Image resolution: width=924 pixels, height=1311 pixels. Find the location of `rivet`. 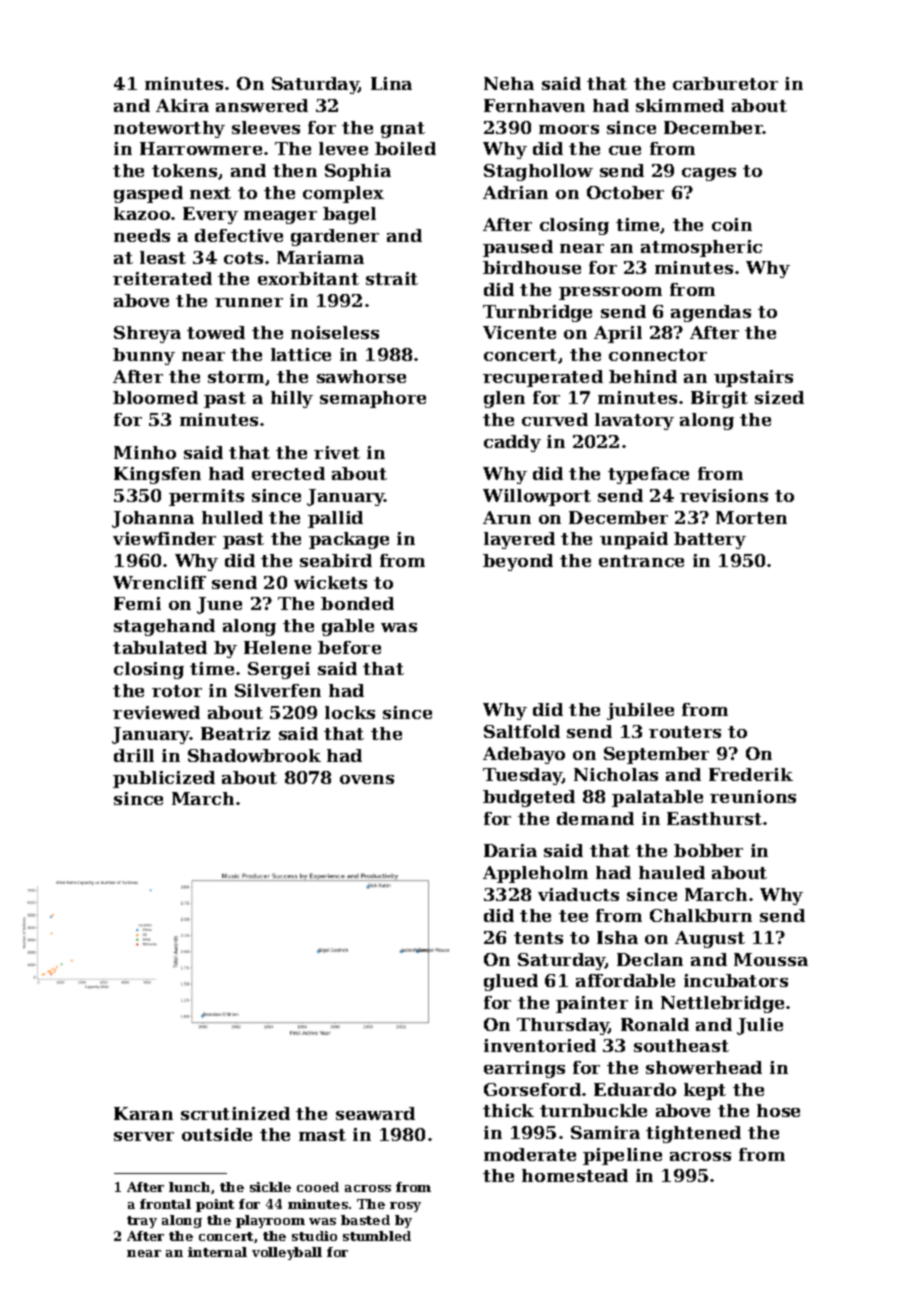

rivet is located at coordinates (337, 452).
